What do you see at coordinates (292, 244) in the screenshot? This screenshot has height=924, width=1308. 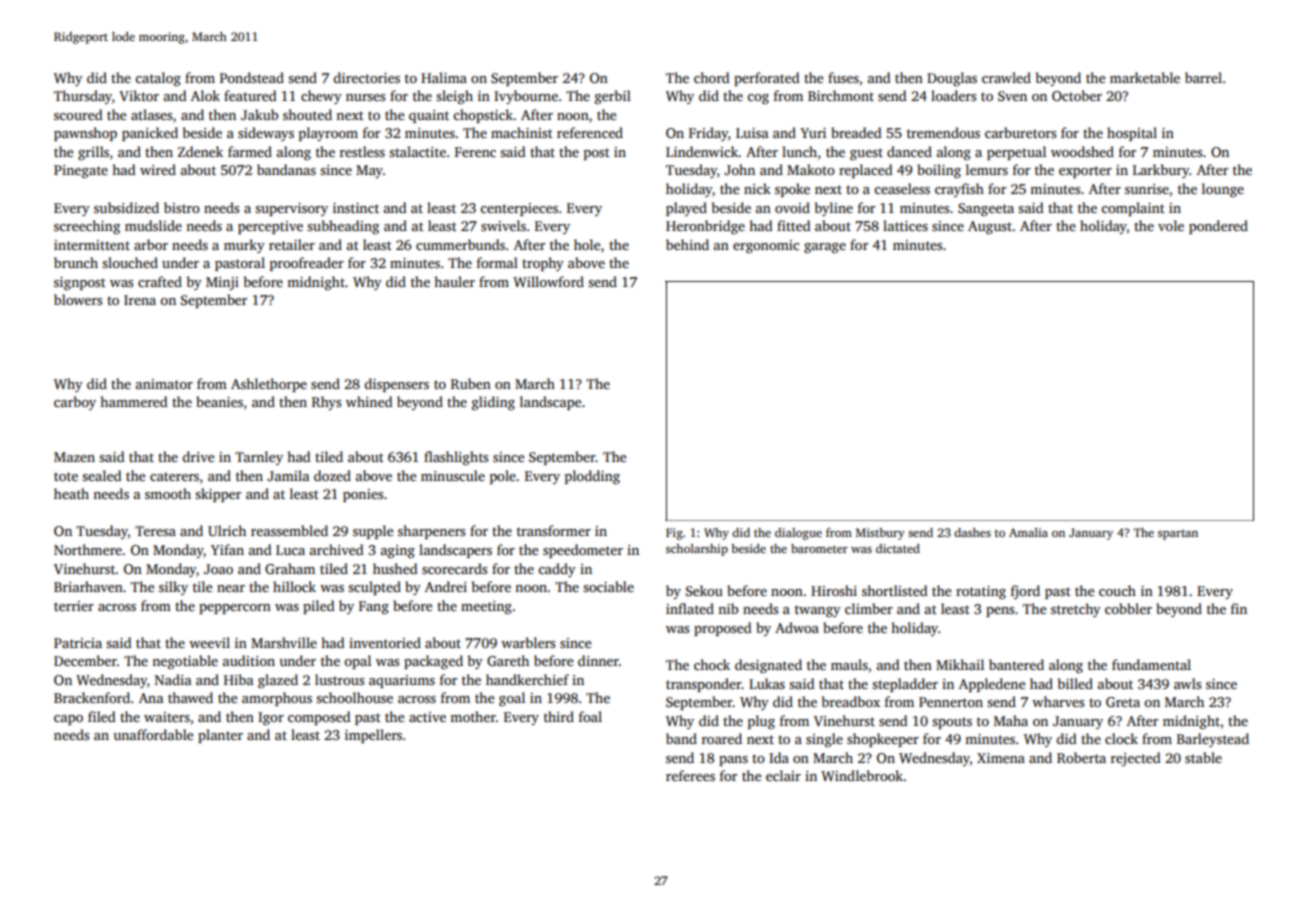 I see `retailer` at bounding box center [292, 244].
